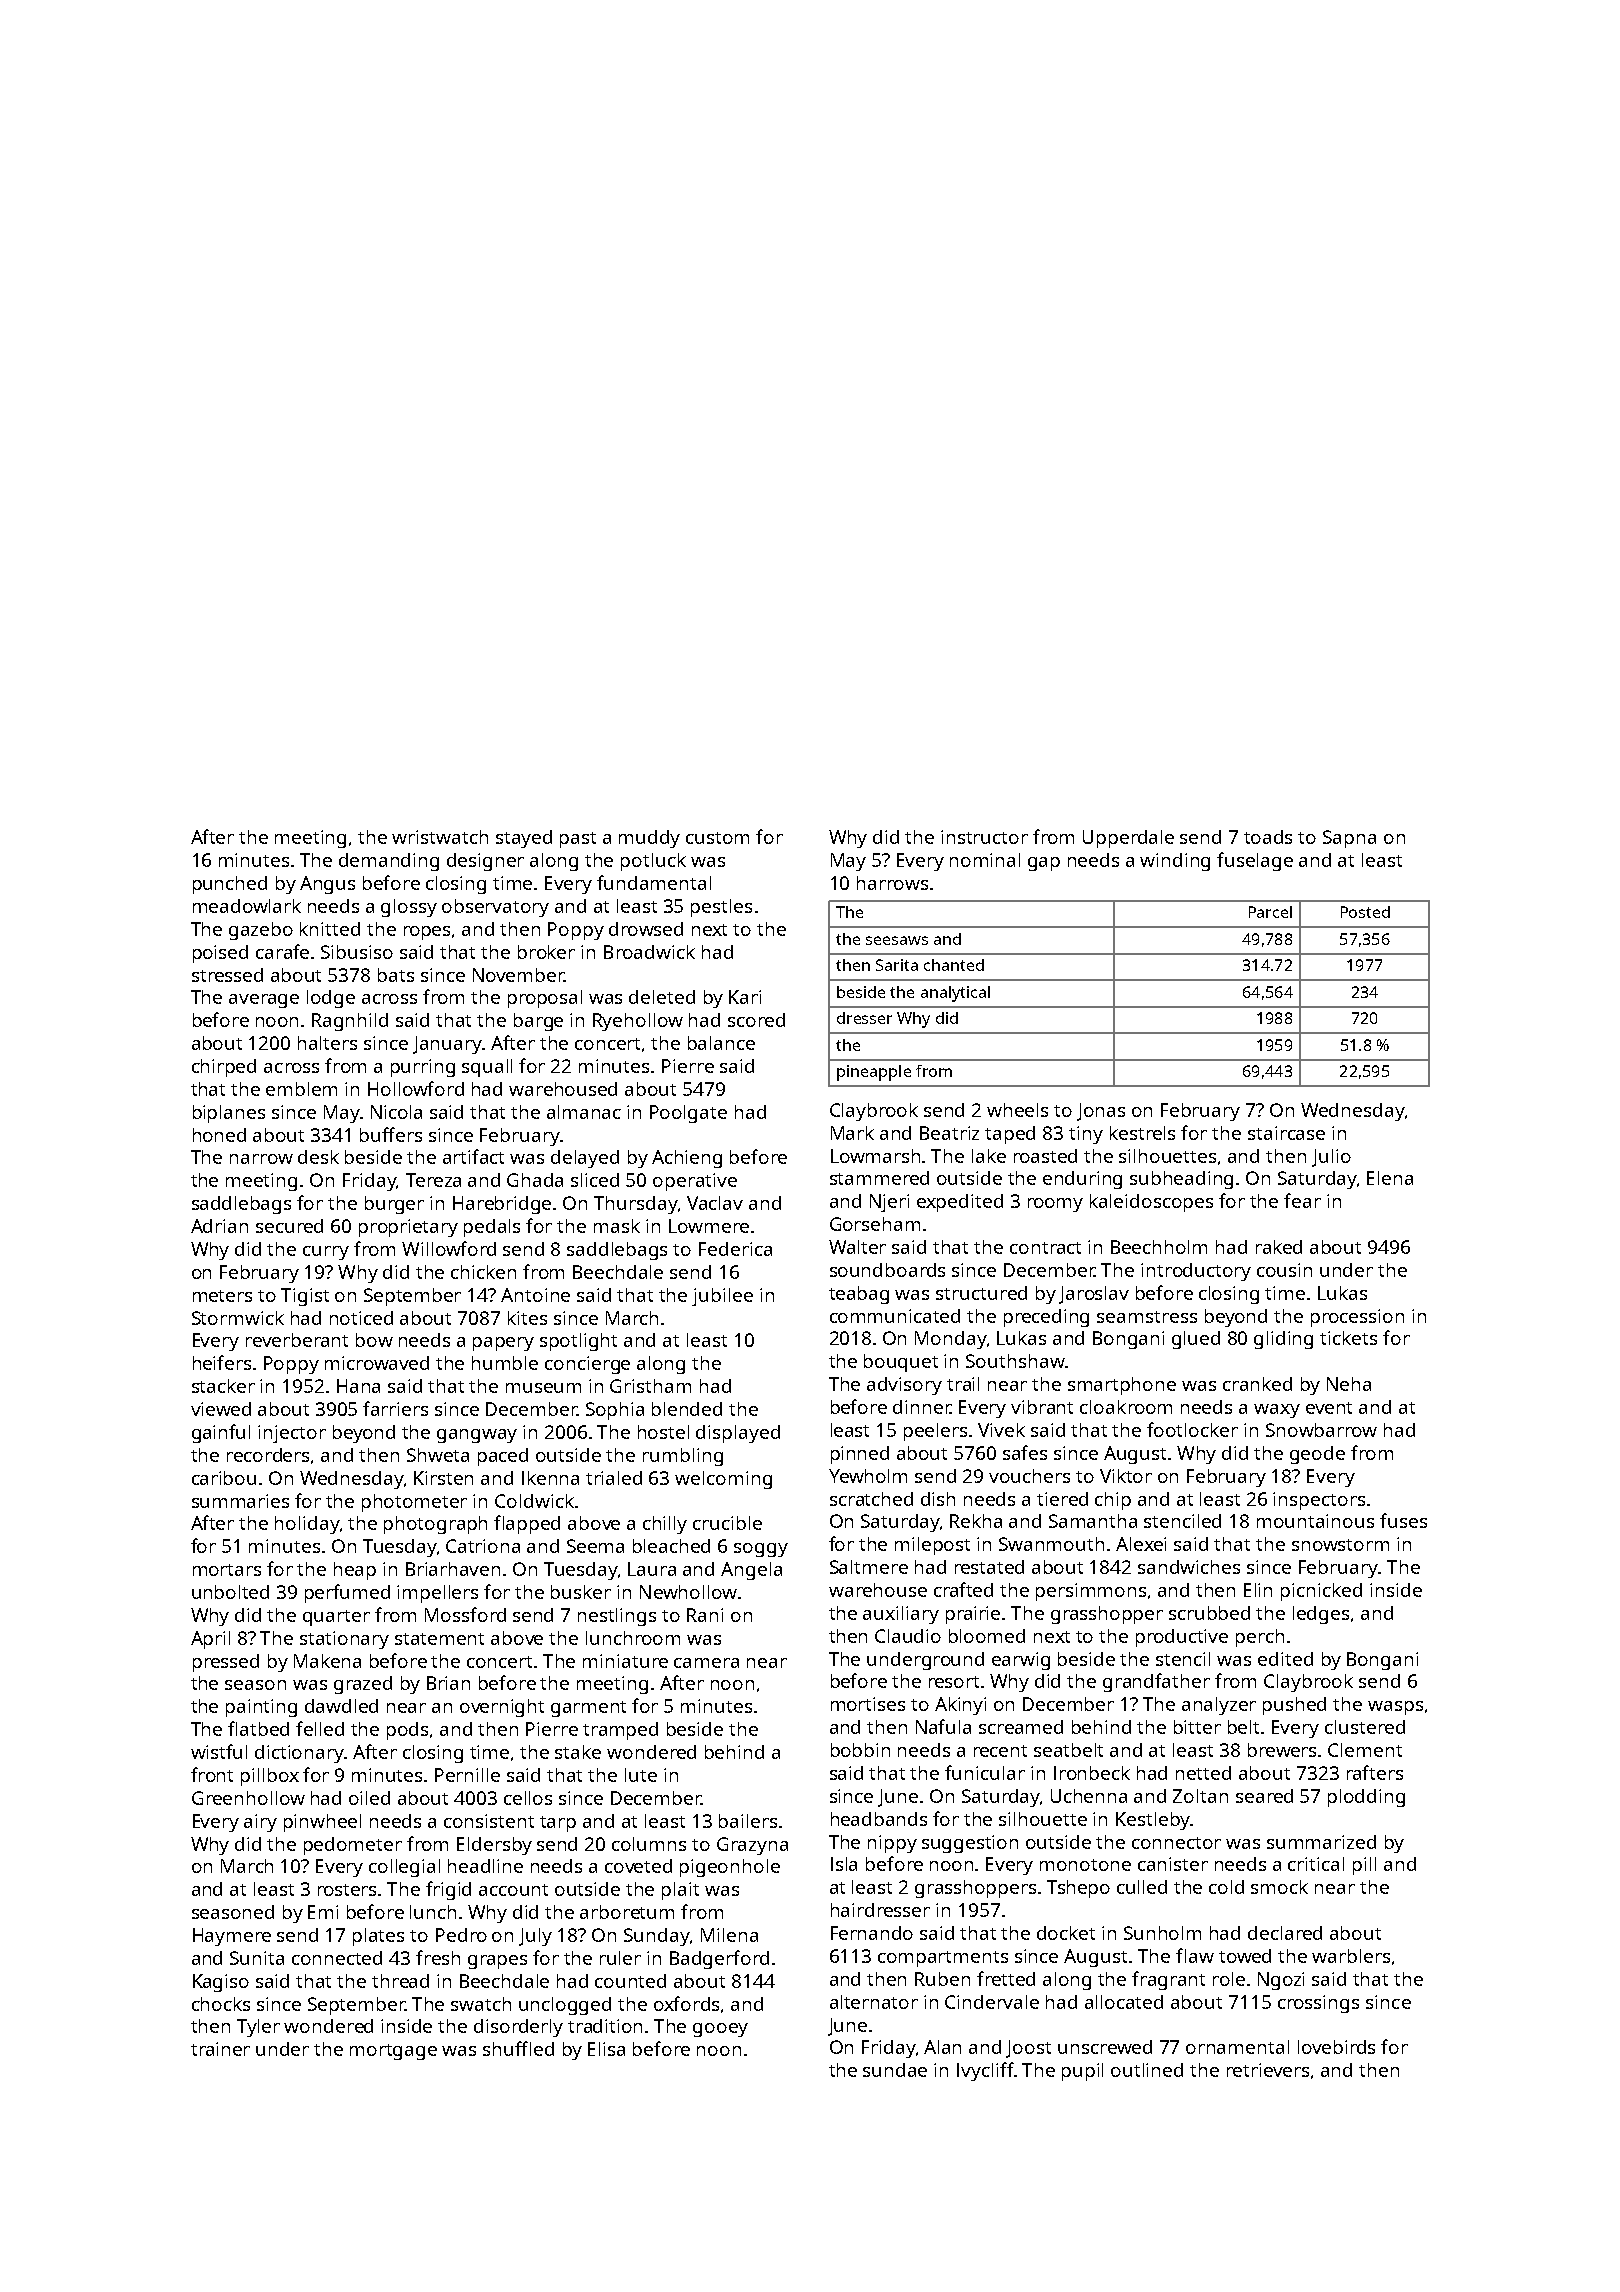 This screenshot has height=2292, width=1620. Describe the element at coordinates (720, 2030) in the screenshot. I see `gooey` at that location.
